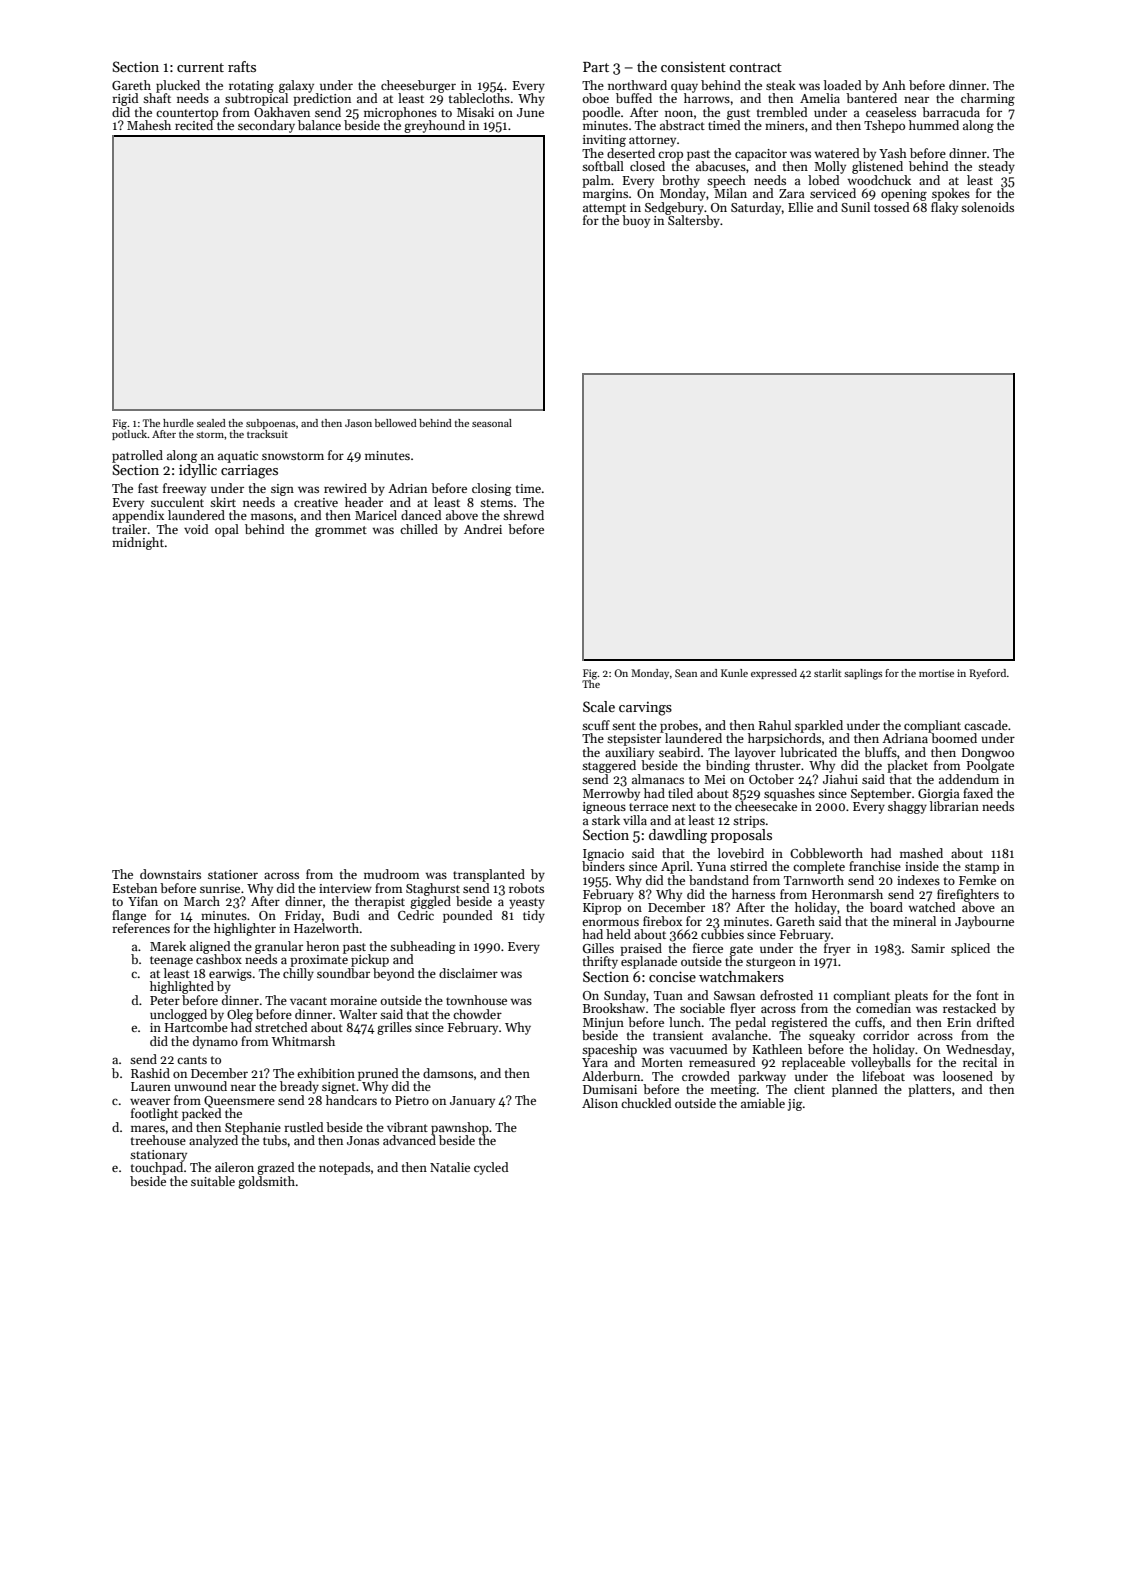 Image resolution: width=1127 pixels, height=1594 pixels. What do you see at coordinates (609, 766) in the screenshot?
I see `staggered` at bounding box center [609, 766].
